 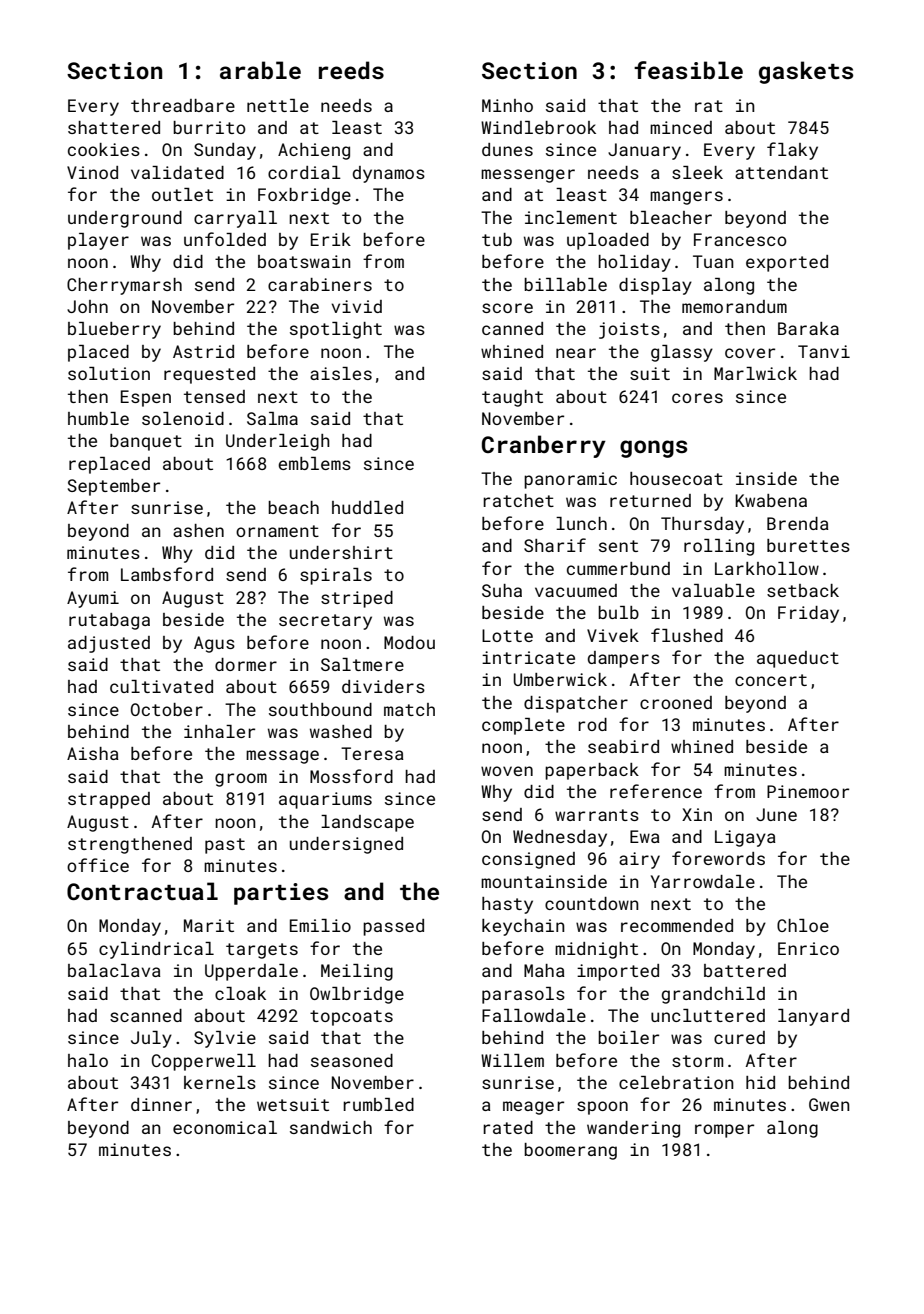 What do you see at coordinates (697, 398) in the document?
I see `cores` at bounding box center [697, 398].
